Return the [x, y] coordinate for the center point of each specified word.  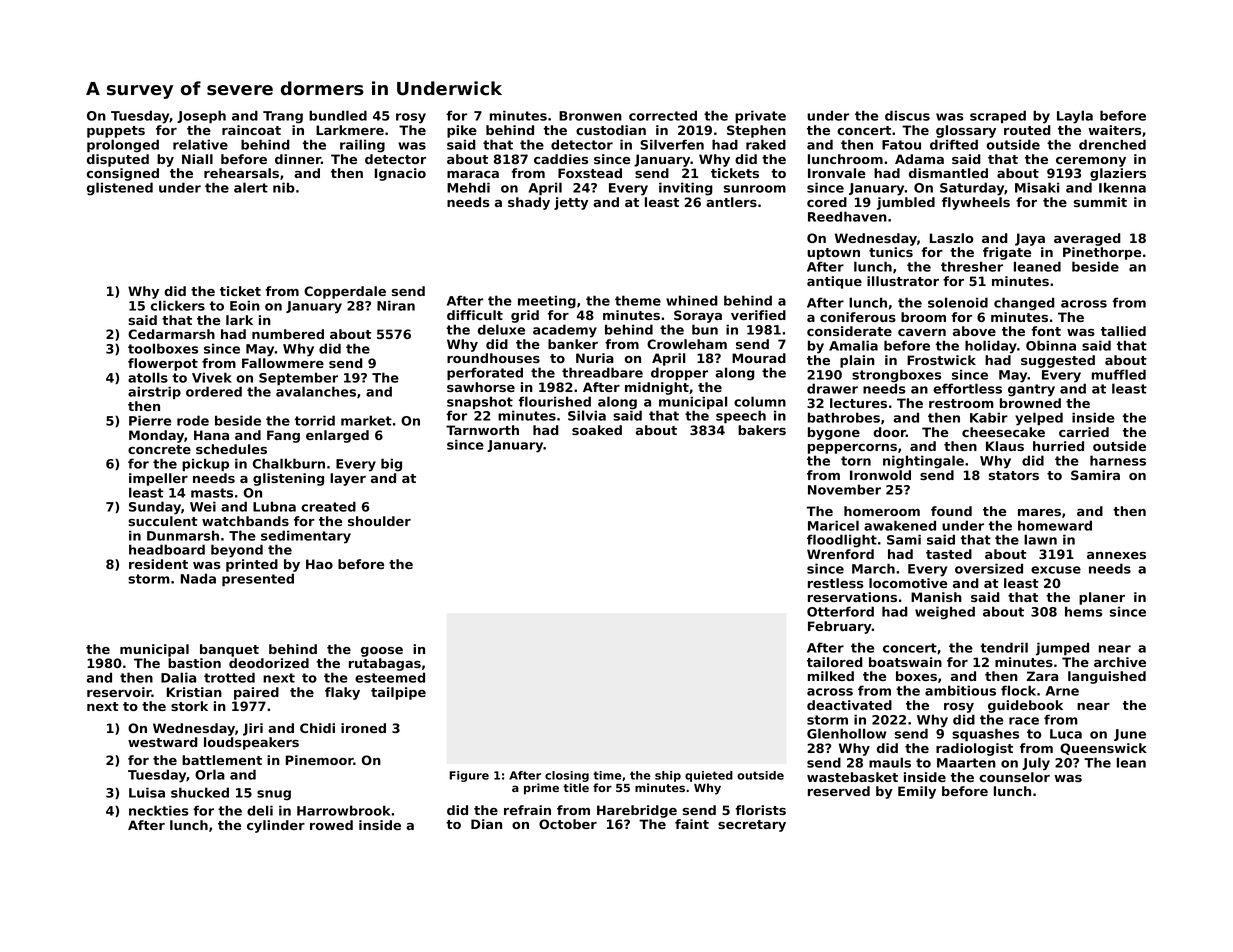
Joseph [201, 116]
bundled [338, 115]
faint [692, 824]
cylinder [276, 826]
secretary [752, 826]
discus [907, 115]
